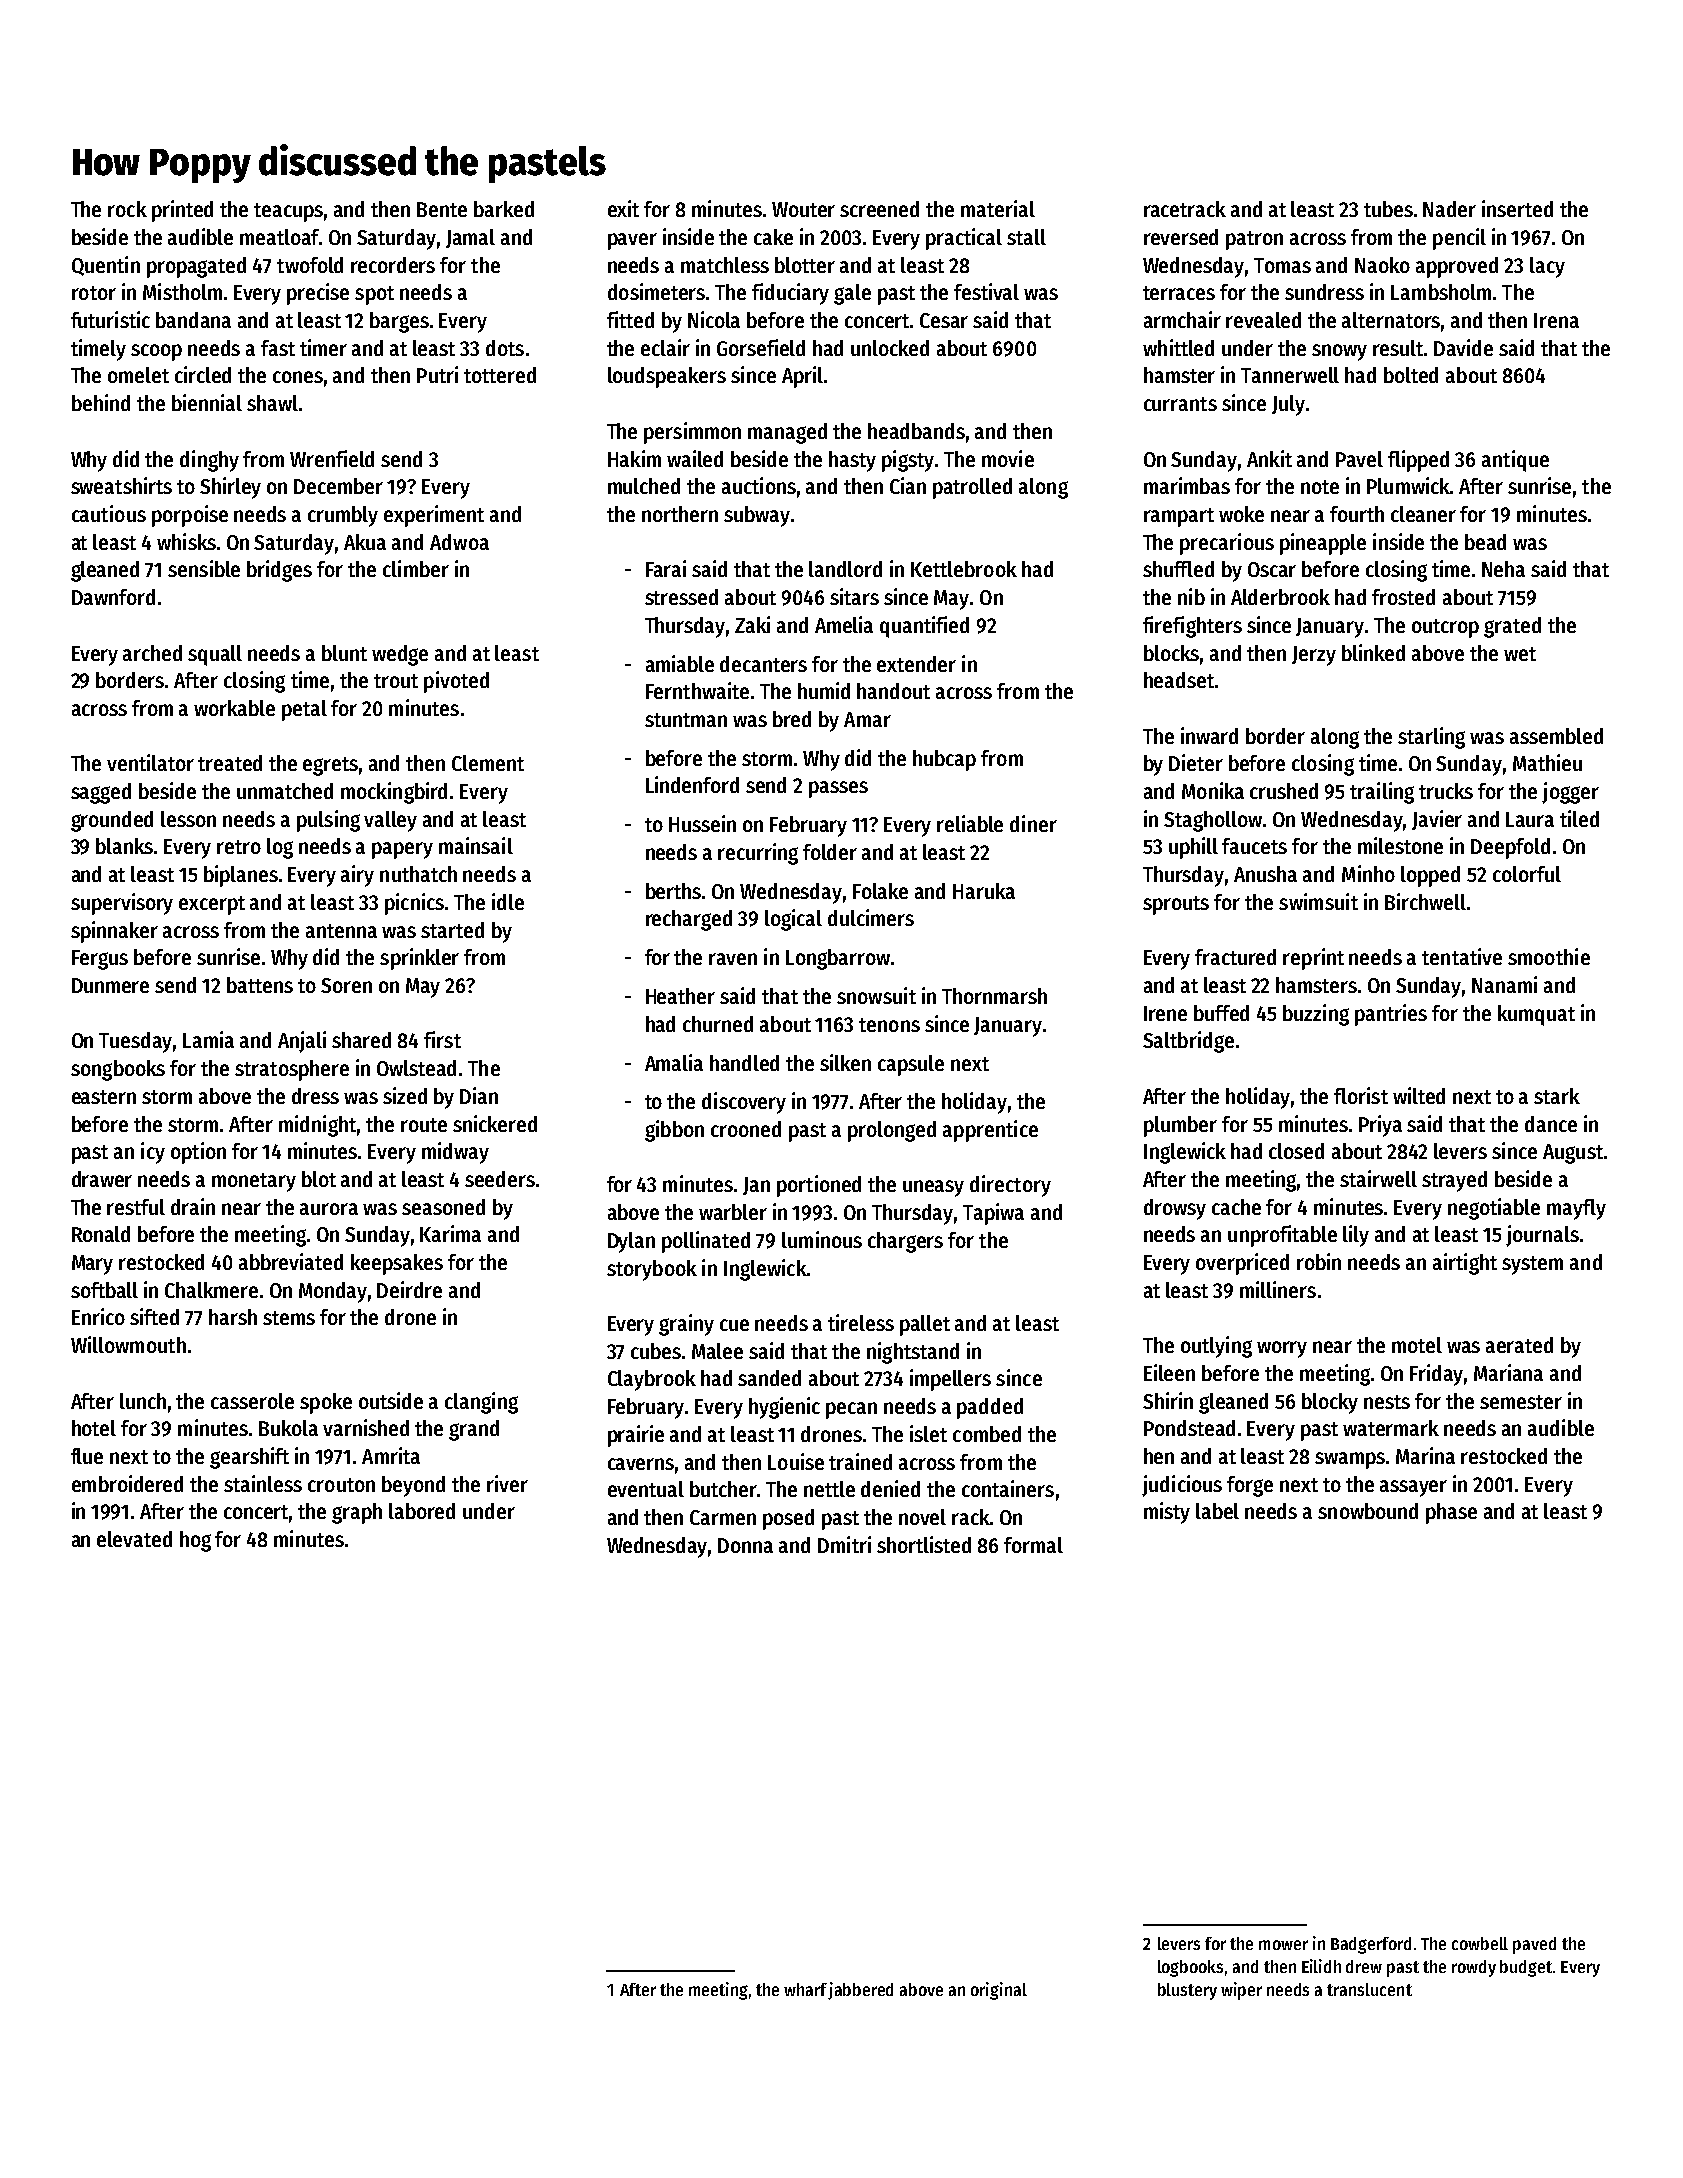  Describe the element at coordinates (1373, 652) in the image. I see `blinked` at that location.
